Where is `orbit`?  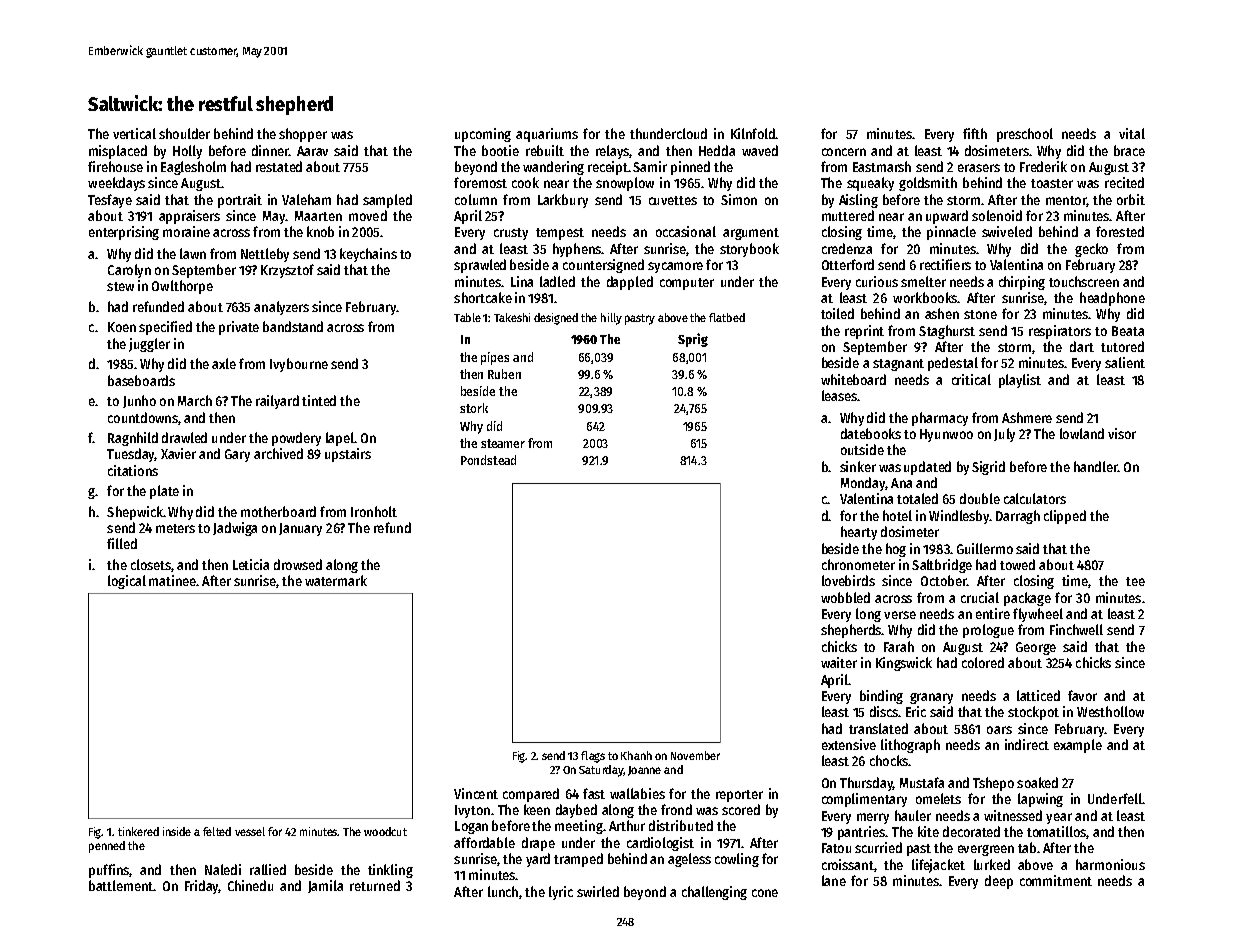
orbit is located at coordinates (1131, 199).
